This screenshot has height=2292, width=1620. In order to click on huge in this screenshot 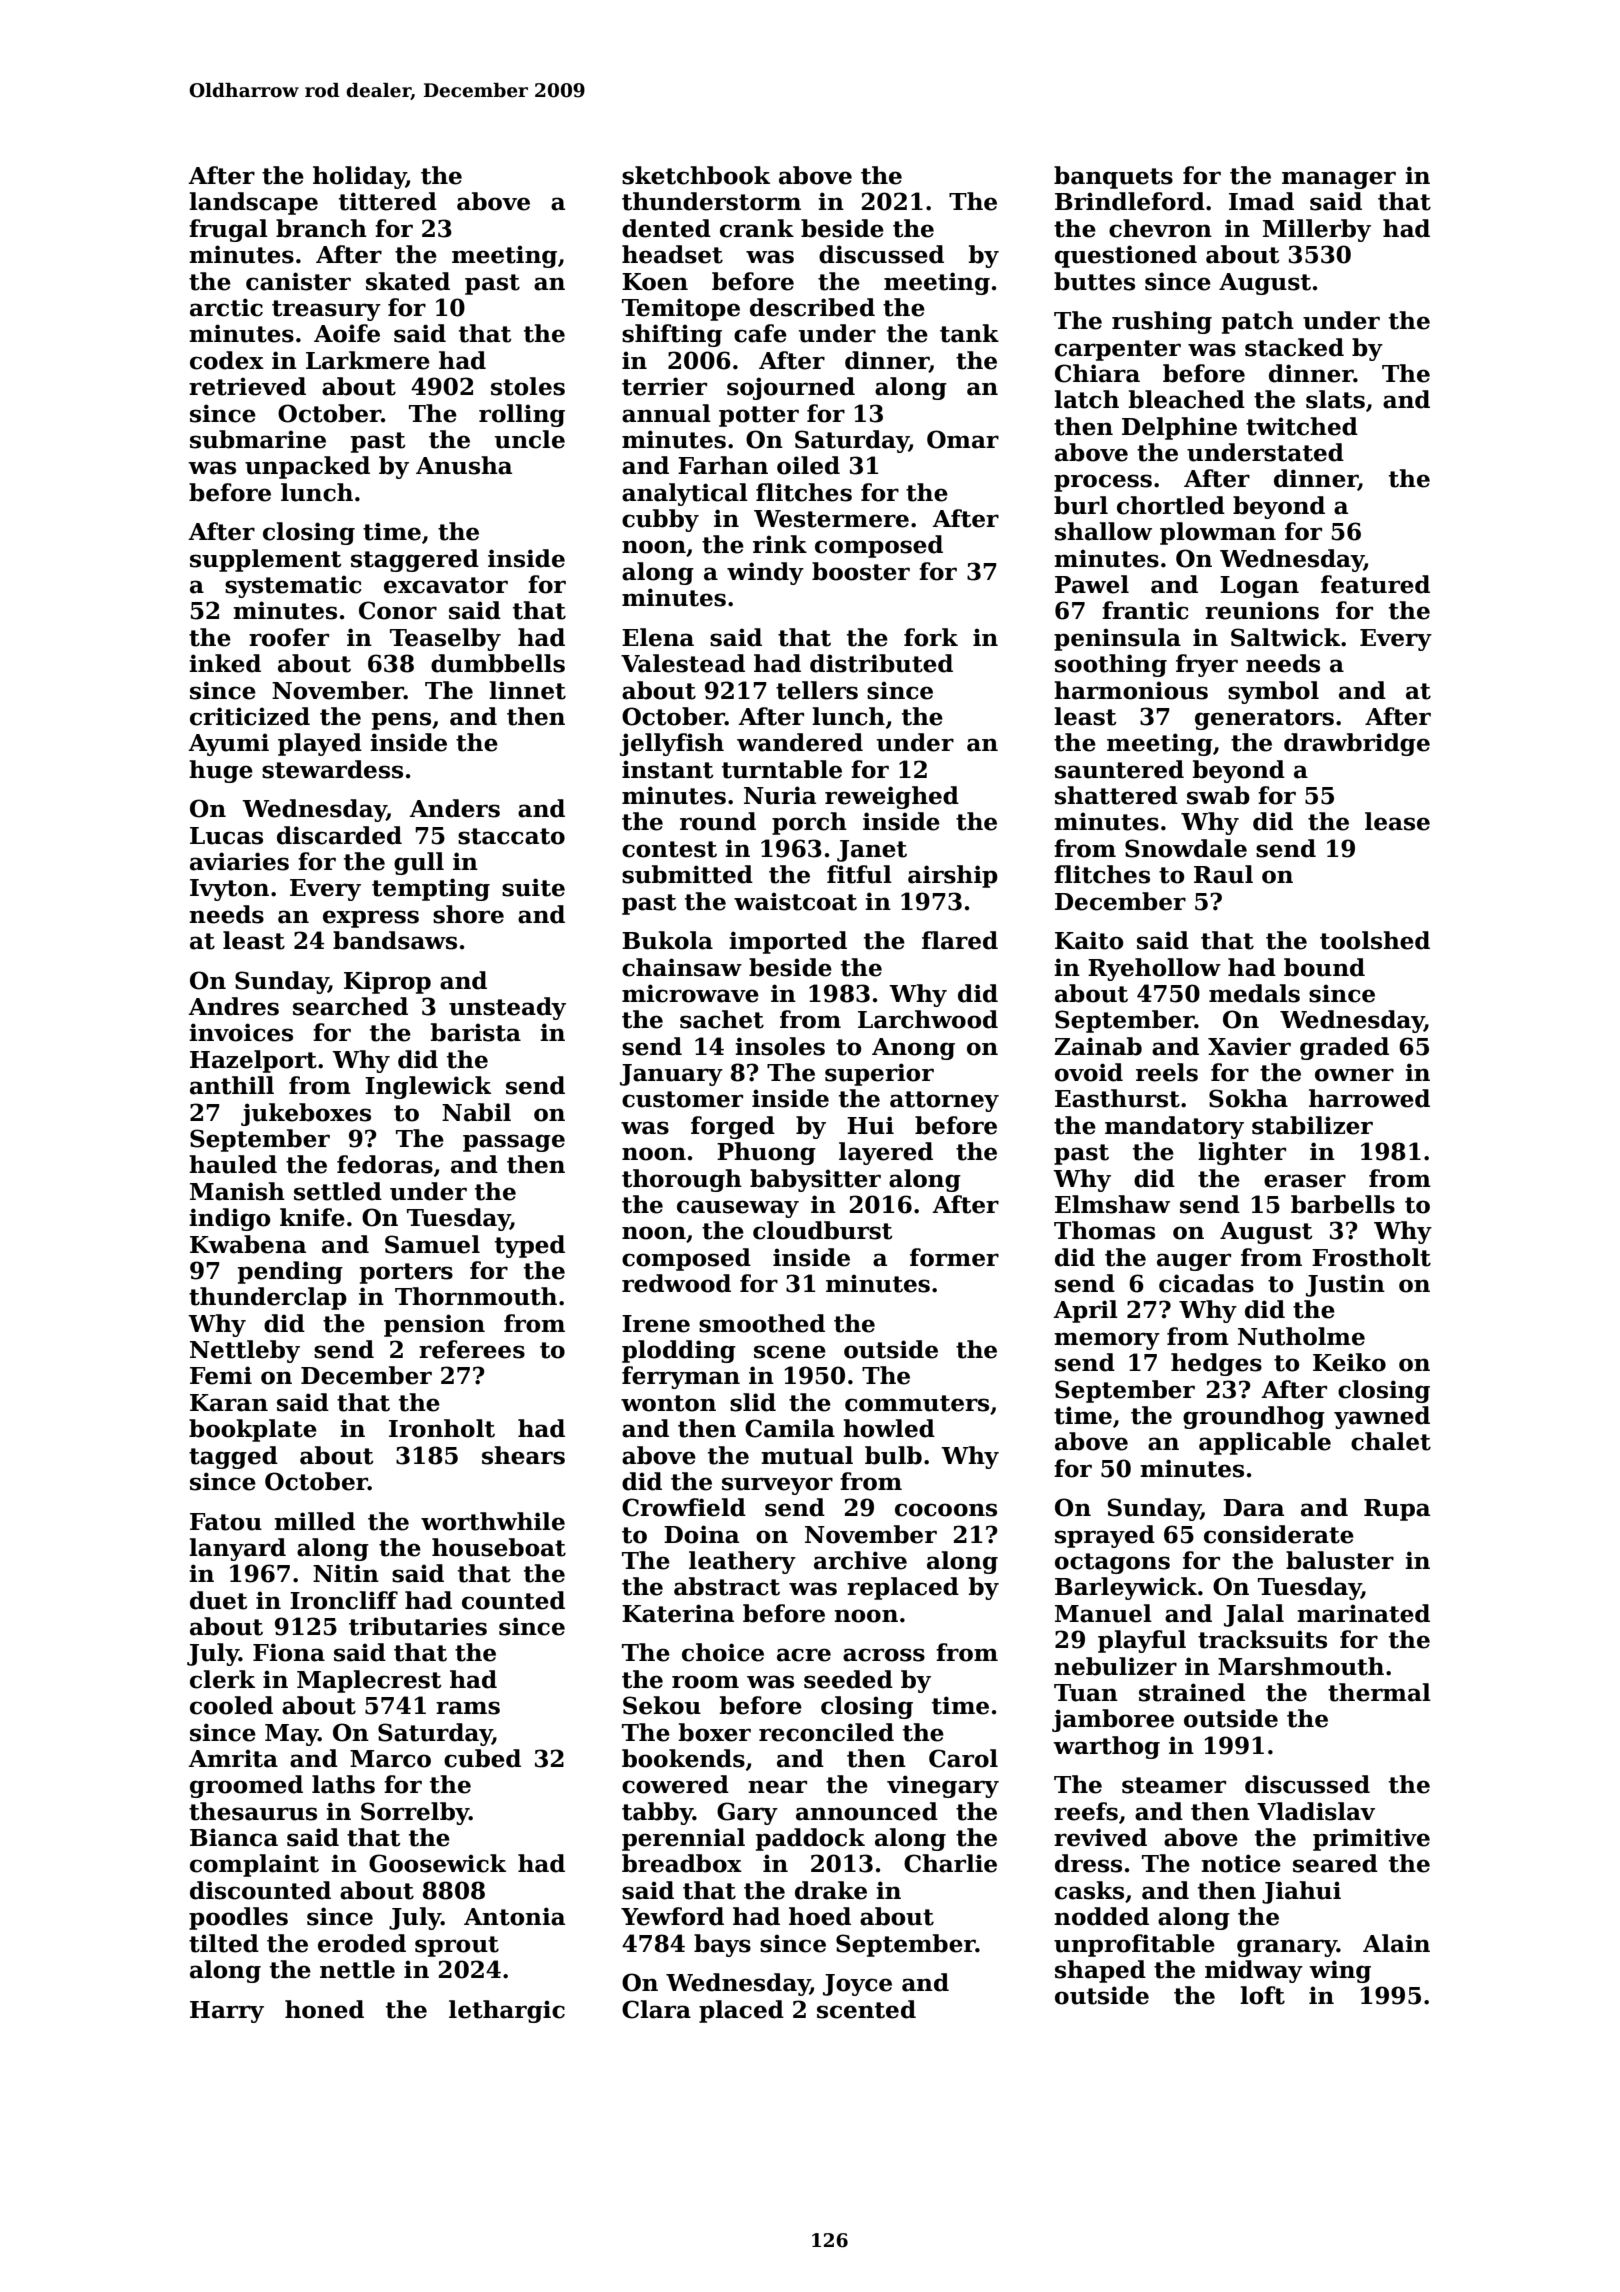, I will do `click(221, 771)`.
